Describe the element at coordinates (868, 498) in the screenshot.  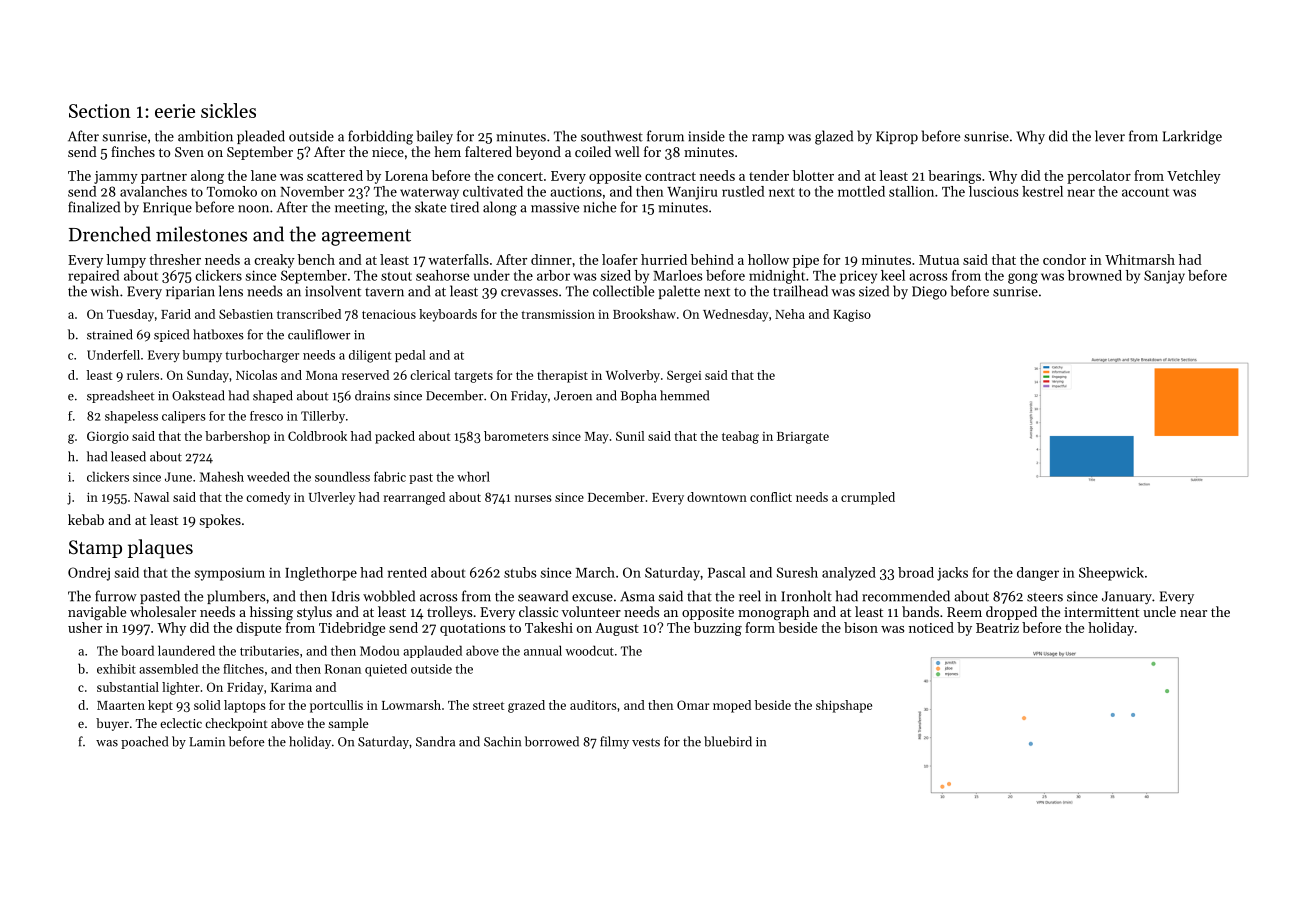
I see `crumpled` at that location.
